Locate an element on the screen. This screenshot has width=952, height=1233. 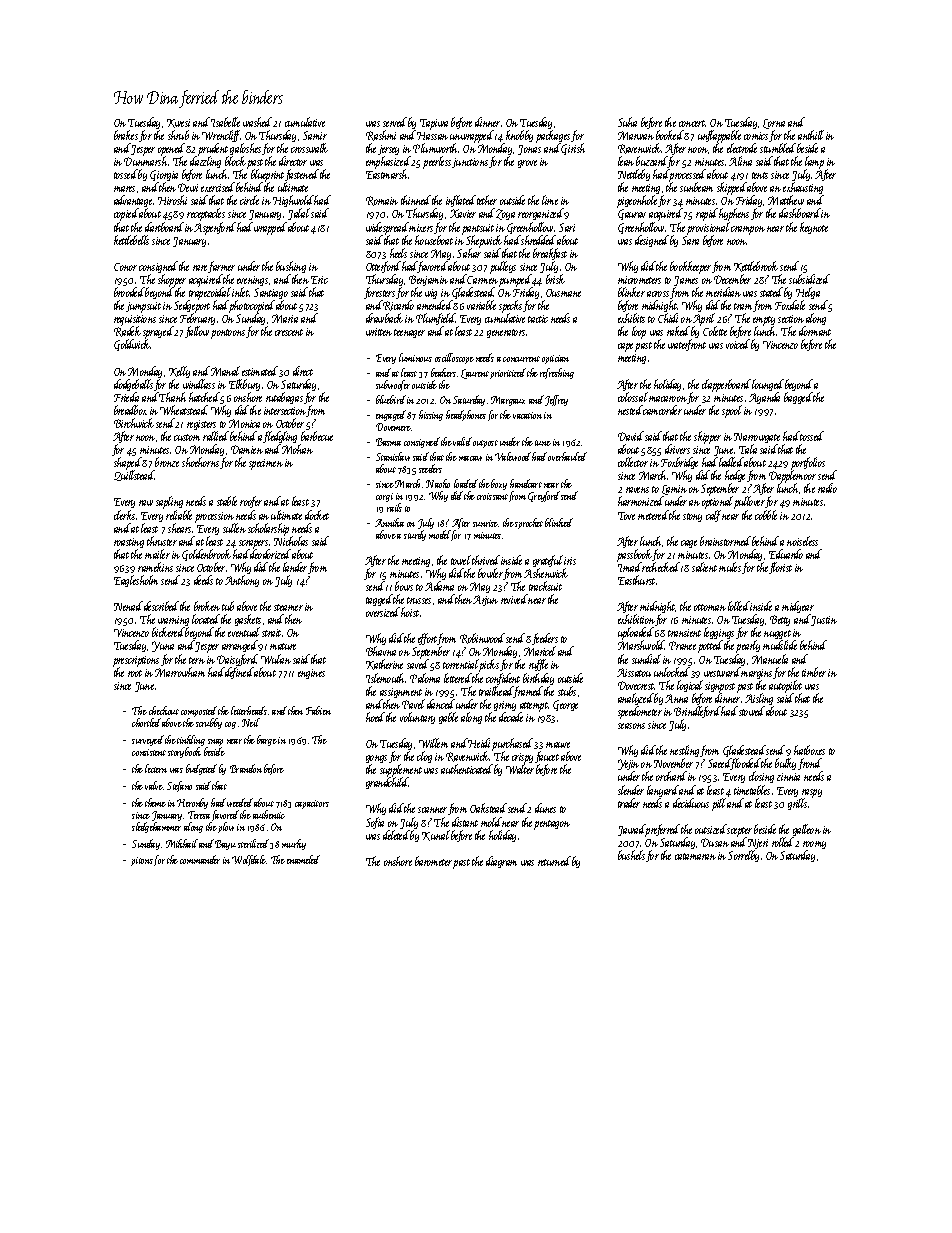
teenager is located at coordinates (409, 333).
